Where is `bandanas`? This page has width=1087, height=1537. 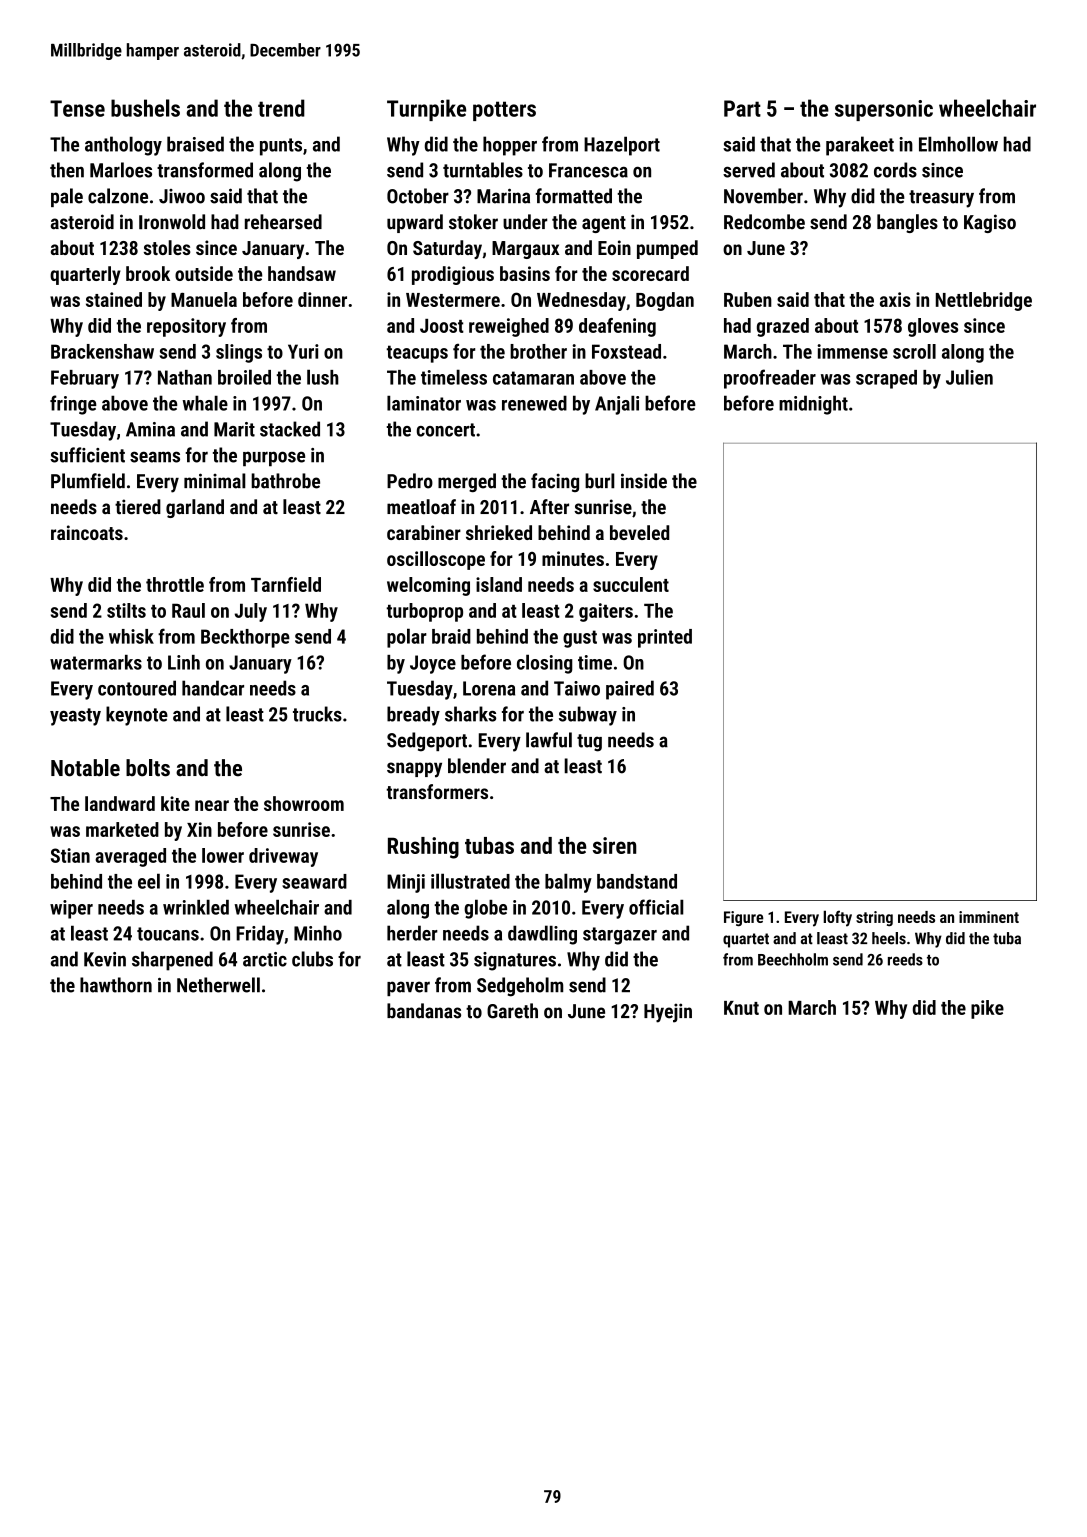
bandanas is located at coordinates (424, 1011).
